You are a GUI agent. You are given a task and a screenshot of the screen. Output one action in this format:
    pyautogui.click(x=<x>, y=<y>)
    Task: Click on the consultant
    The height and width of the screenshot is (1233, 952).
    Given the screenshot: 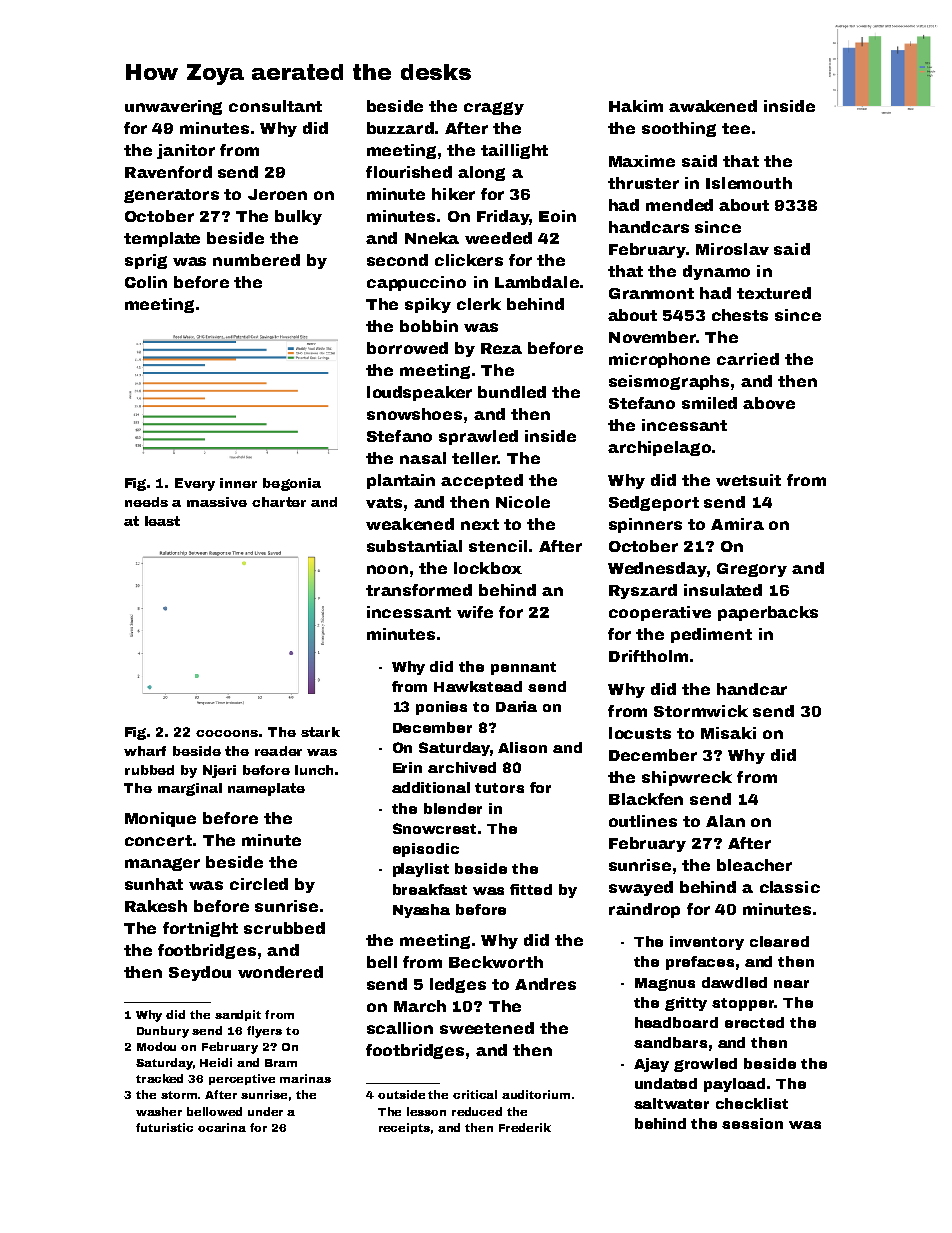 What is the action you would take?
    pyautogui.click(x=275, y=106)
